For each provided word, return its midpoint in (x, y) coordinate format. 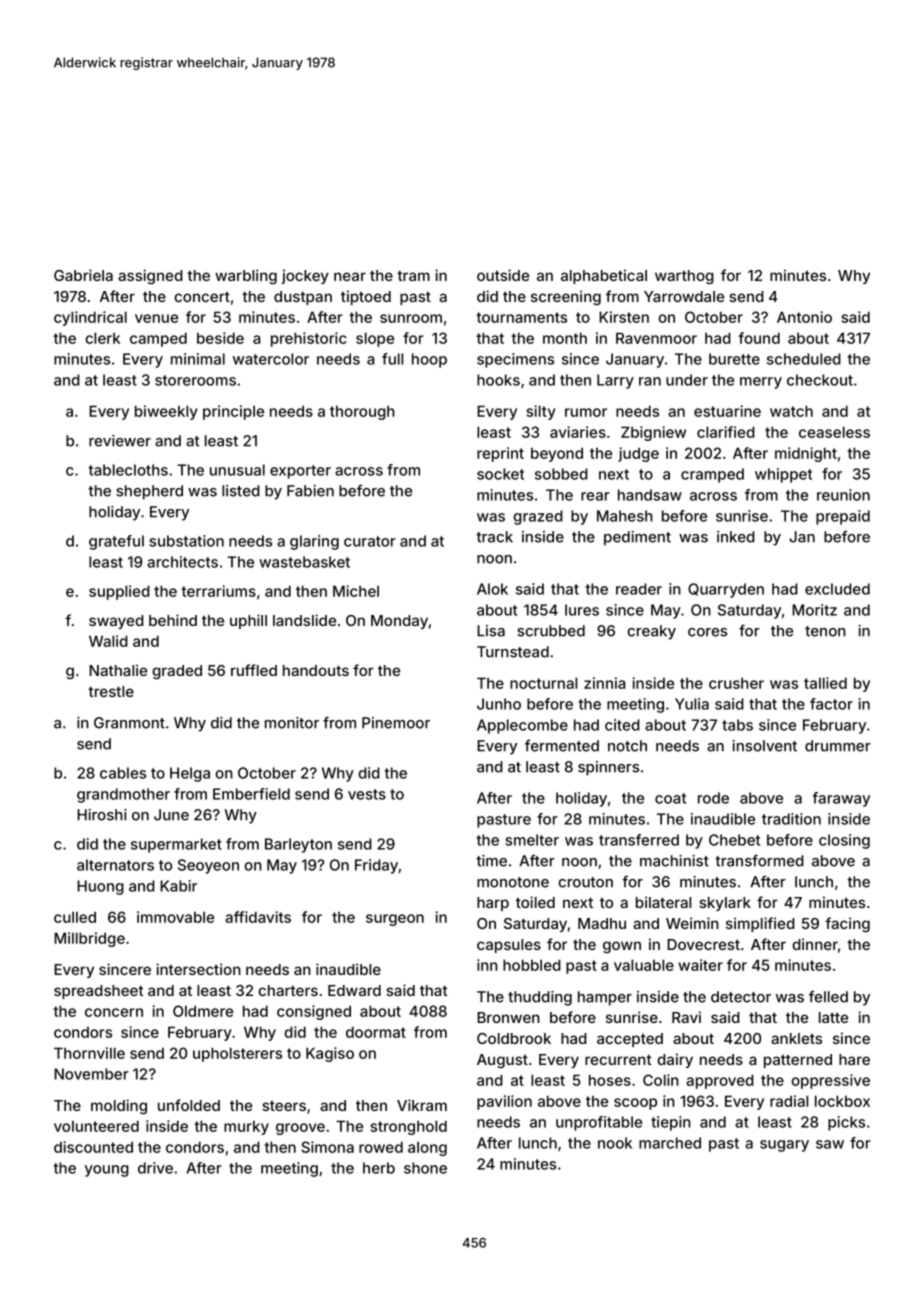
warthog (684, 277)
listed (241, 491)
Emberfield (251, 794)
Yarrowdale (684, 296)
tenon (825, 631)
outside (503, 275)
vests (367, 794)
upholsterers (237, 1054)
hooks (498, 380)
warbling (246, 276)
